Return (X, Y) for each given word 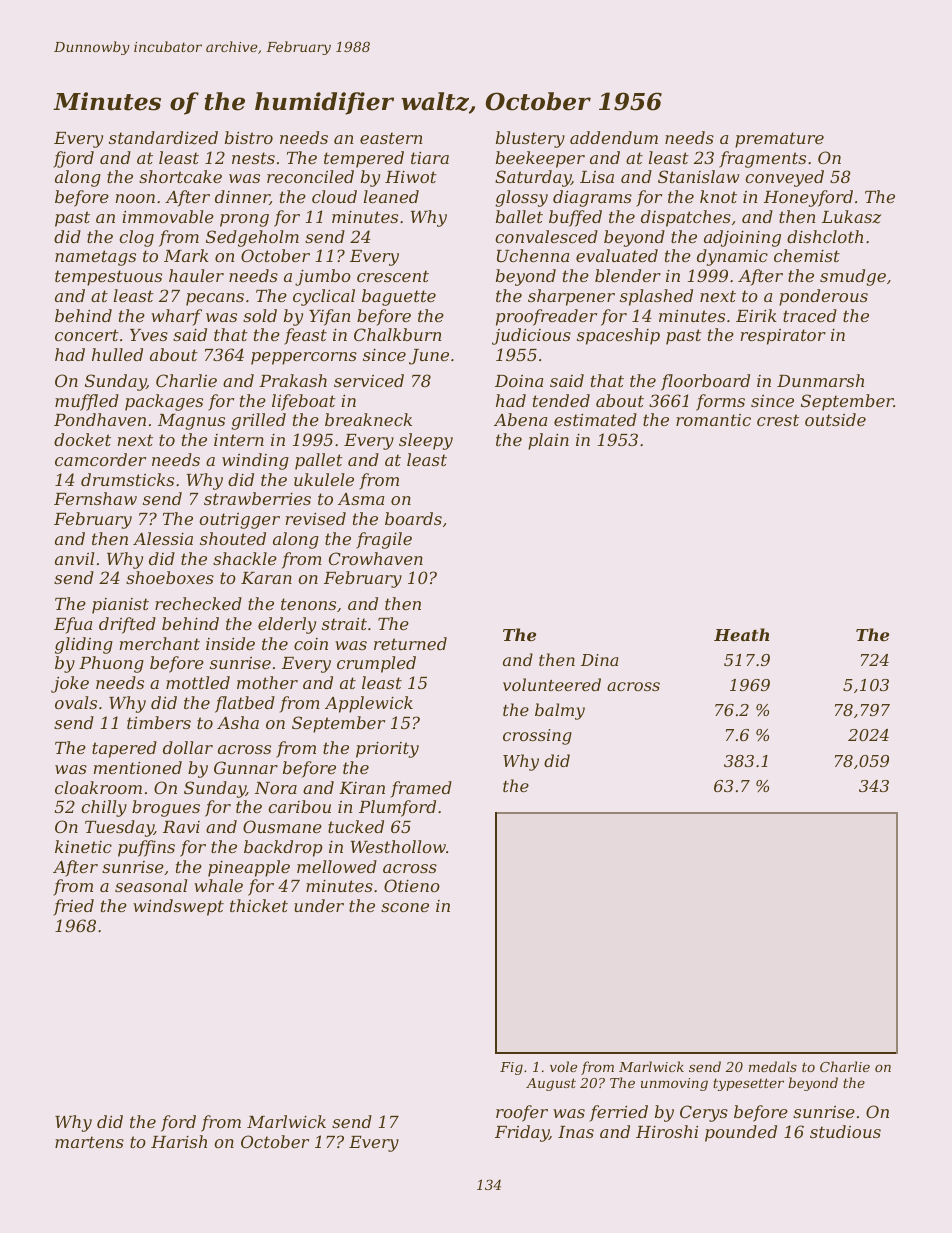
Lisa (597, 177)
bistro (249, 137)
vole (563, 1066)
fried (73, 907)
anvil (74, 558)
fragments (762, 159)
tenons (308, 604)
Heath (741, 634)
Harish (179, 1141)
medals (773, 1066)
